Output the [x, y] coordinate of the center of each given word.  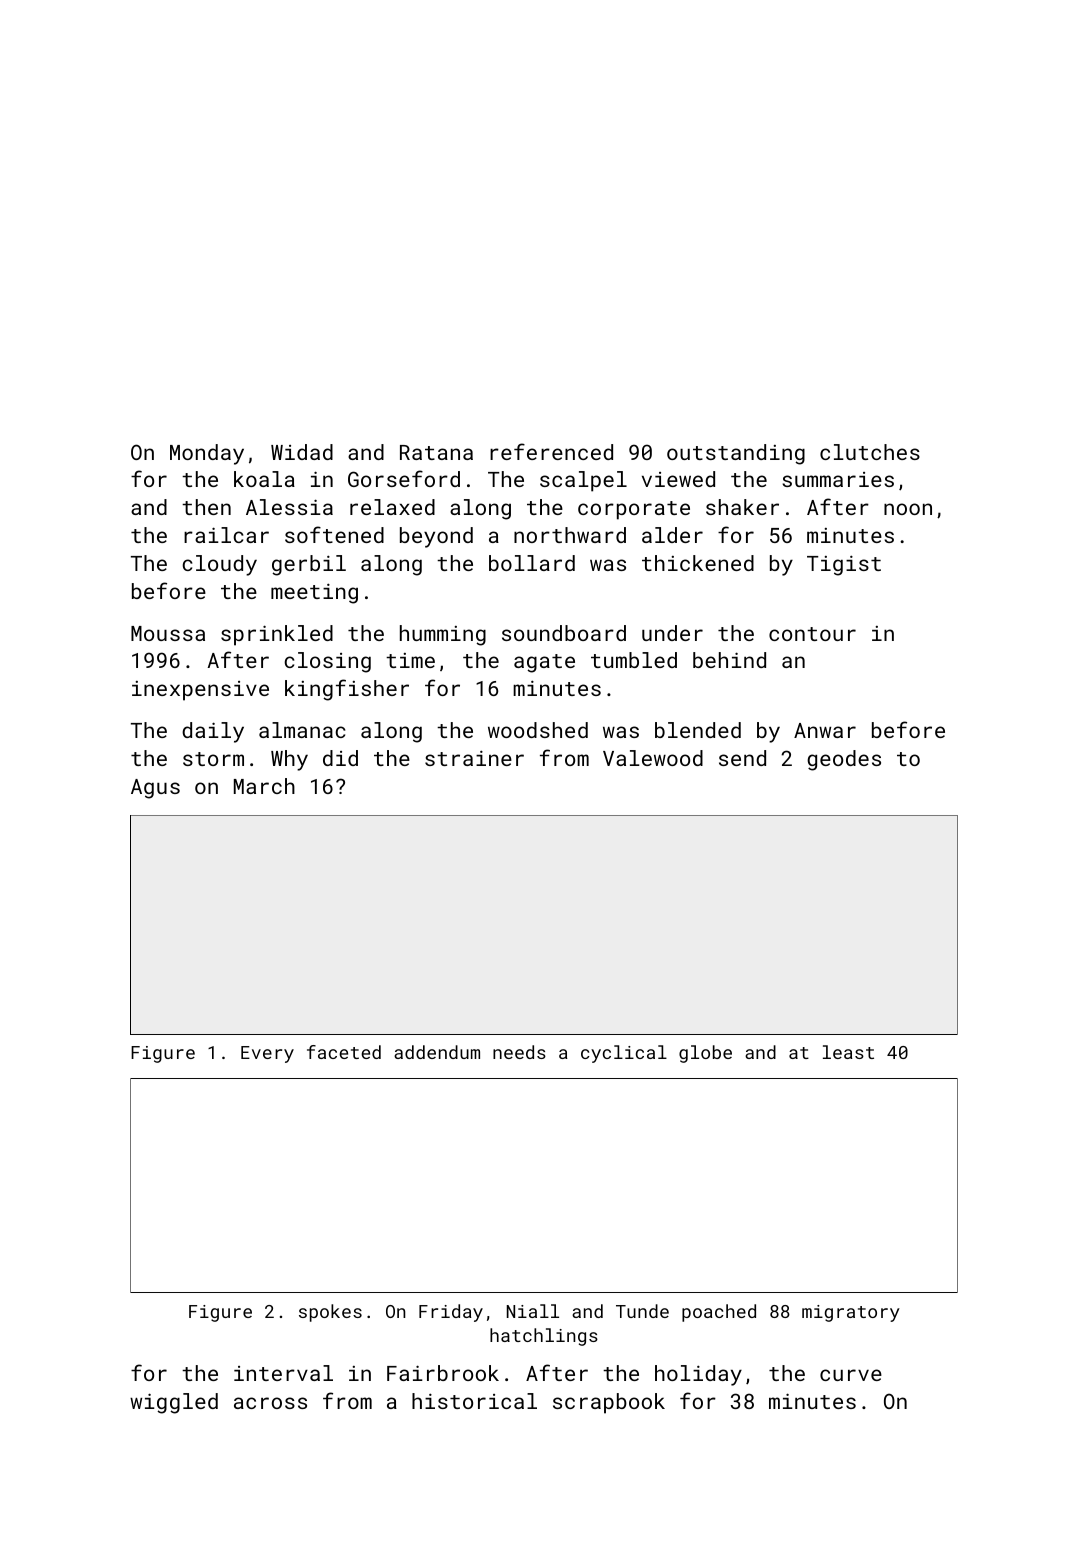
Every [267, 1054]
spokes [330, 1313]
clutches [870, 452]
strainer [474, 758]
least [848, 1052]
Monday [207, 454]
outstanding [736, 454]
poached [719, 1313]
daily [213, 732]
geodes [844, 760]
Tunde [642, 1311]
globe [705, 1054]
